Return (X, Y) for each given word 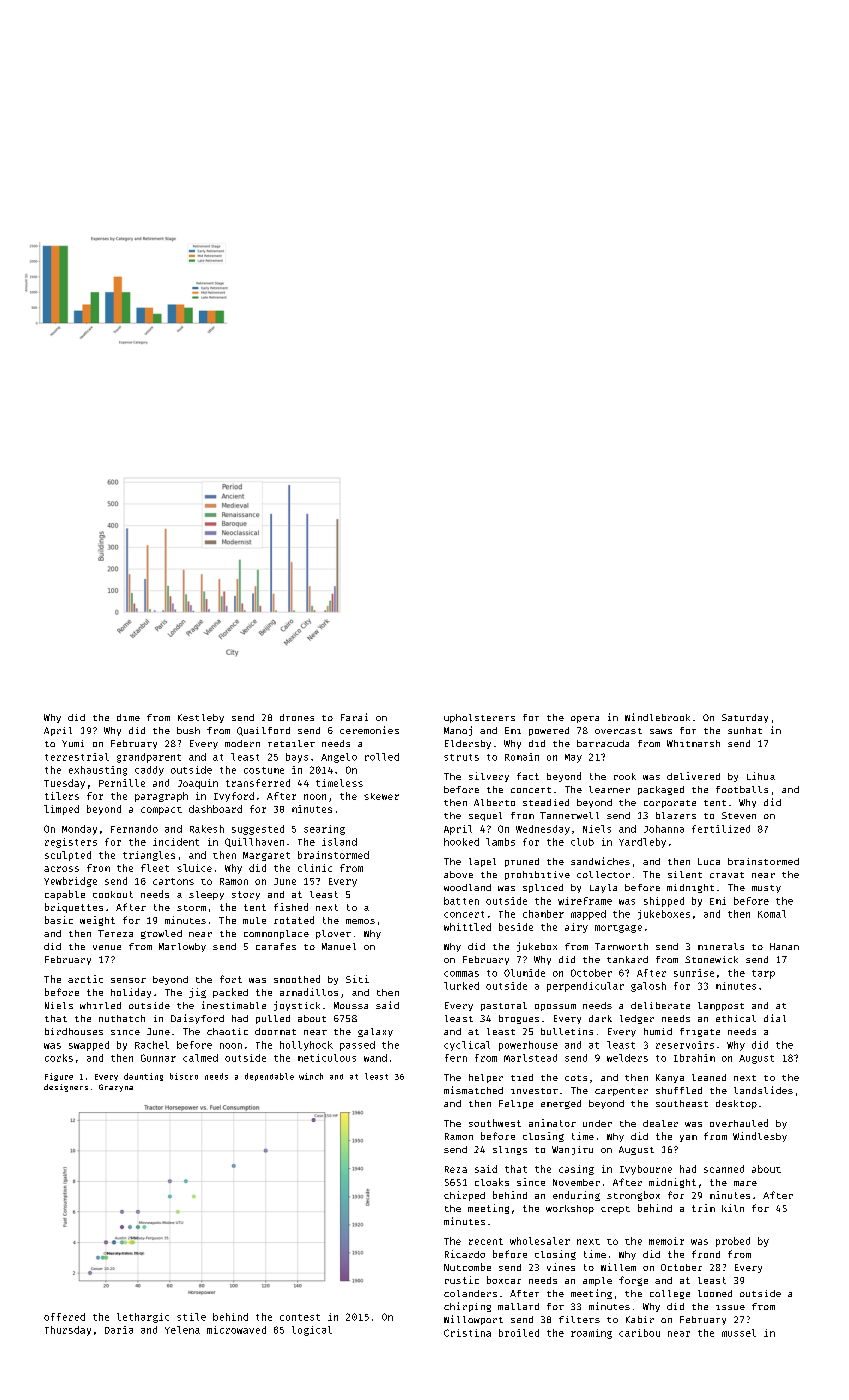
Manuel (339, 946)
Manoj (458, 731)
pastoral (504, 1006)
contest (300, 1317)
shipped (664, 902)
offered (64, 1317)
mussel (739, 1333)
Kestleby (201, 718)
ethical (736, 1018)
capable (65, 895)
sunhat (745, 730)
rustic (462, 1280)
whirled (100, 1005)
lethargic (143, 1318)
